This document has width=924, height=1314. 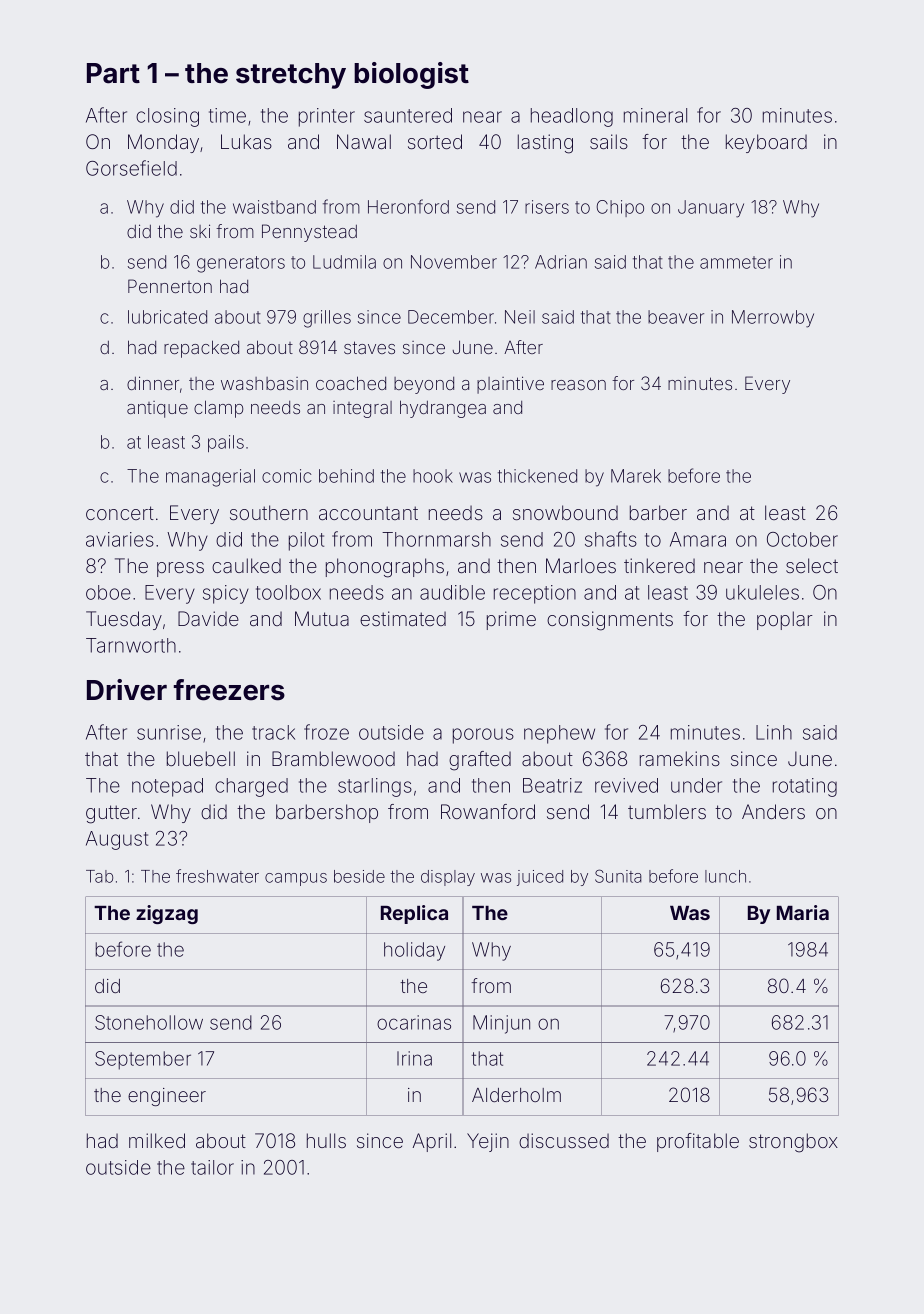 What do you see at coordinates (131, 168) in the document?
I see `Gorsefield` at bounding box center [131, 168].
